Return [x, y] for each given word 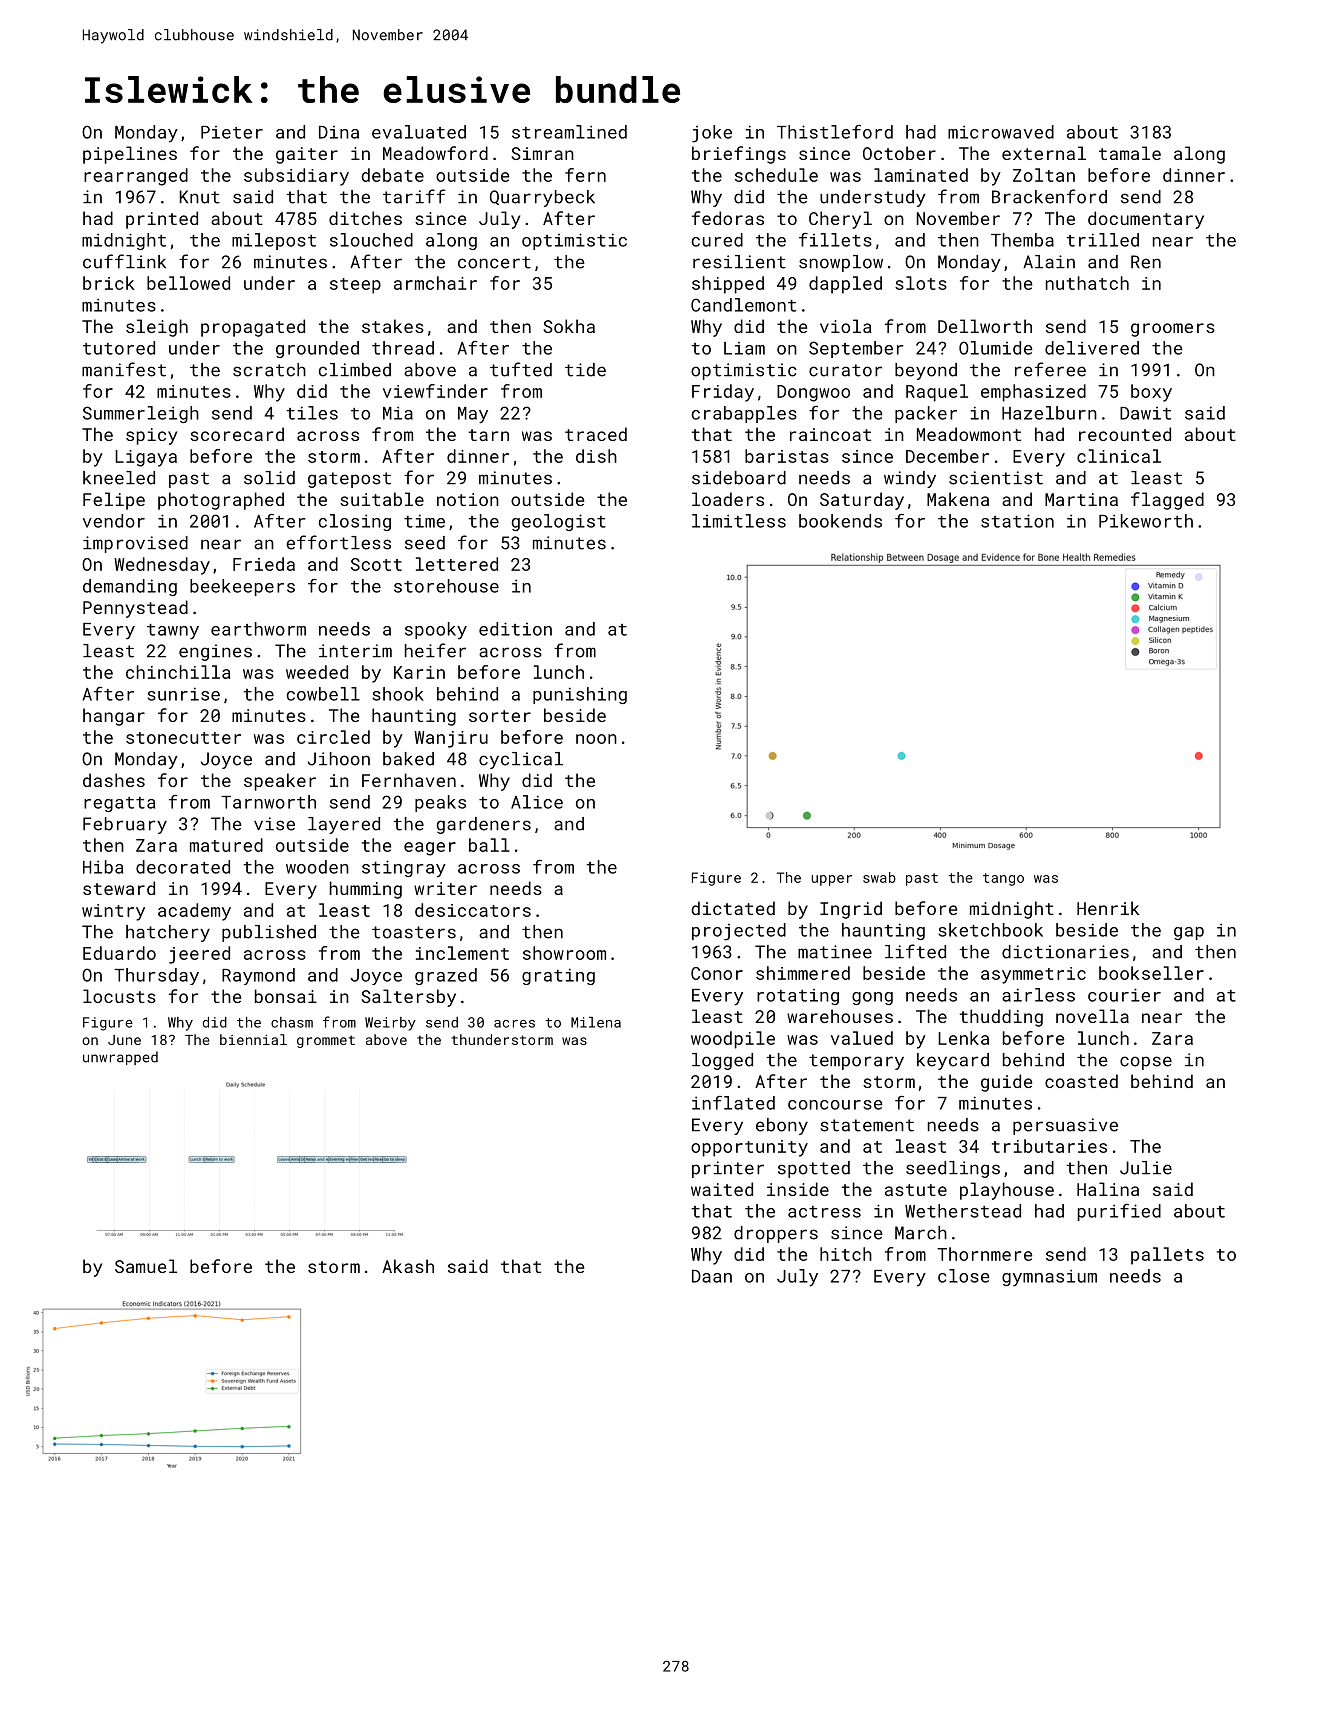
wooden [317, 867]
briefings [739, 155]
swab [879, 877]
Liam [744, 348]
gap [1189, 933]
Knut [200, 197]
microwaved [1001, 132]
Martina [1081, 499]
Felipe [114, 501]
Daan [712, 1276]
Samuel [146, 1266]
